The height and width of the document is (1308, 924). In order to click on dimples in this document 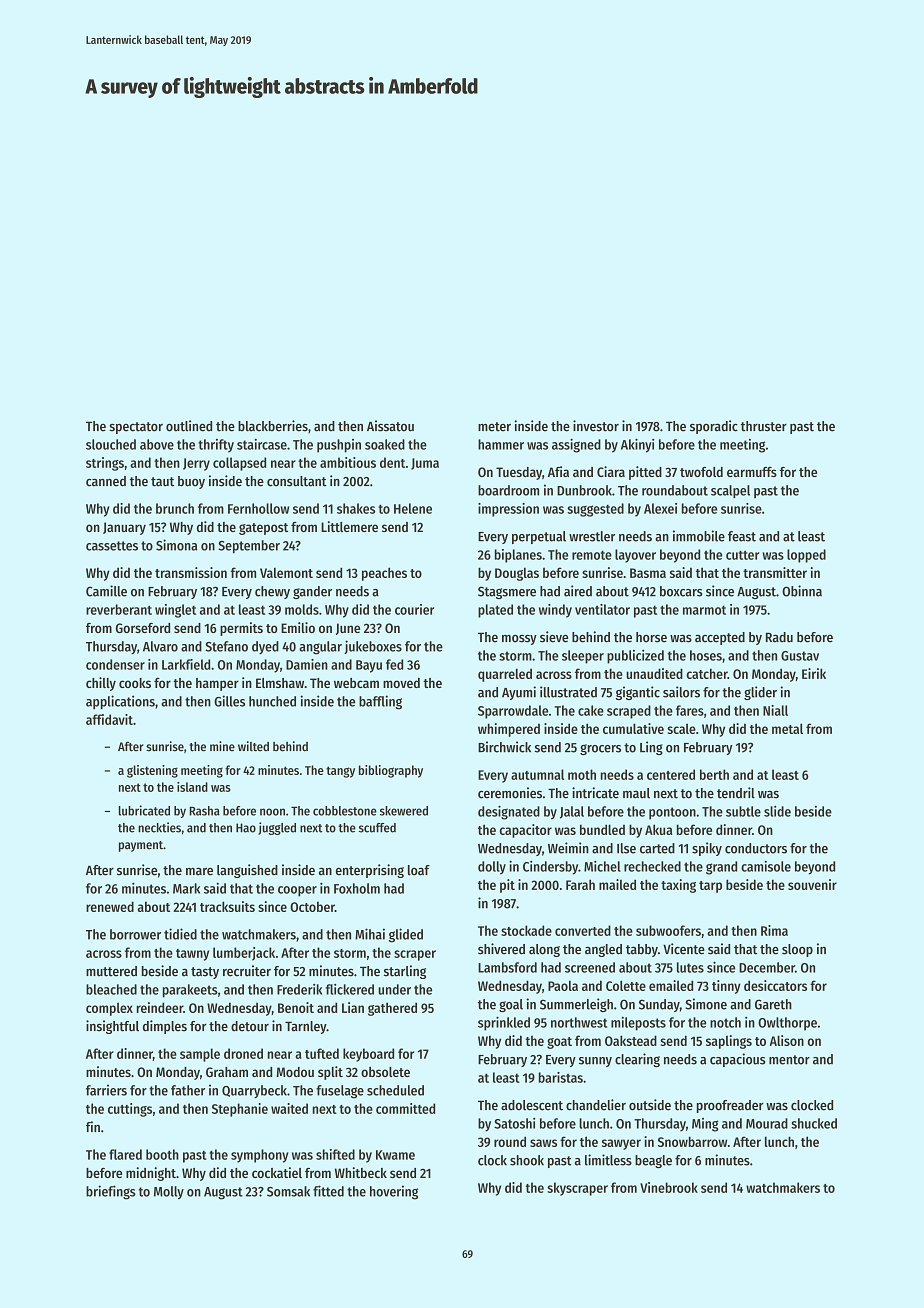, I will do `click(165, 1027)`.
